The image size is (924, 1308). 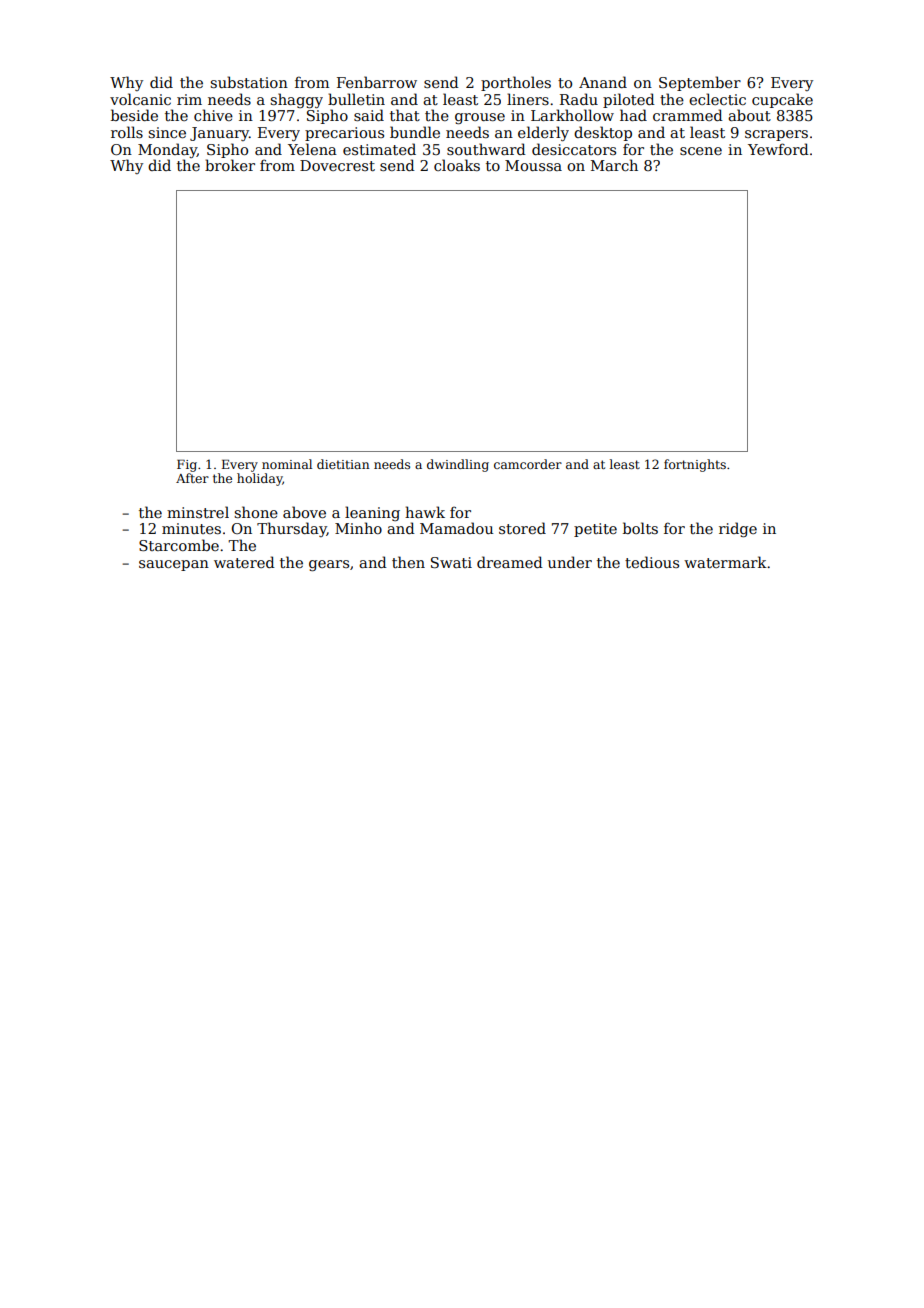 I want to click on Moussa, so click(x=533, y=165).
